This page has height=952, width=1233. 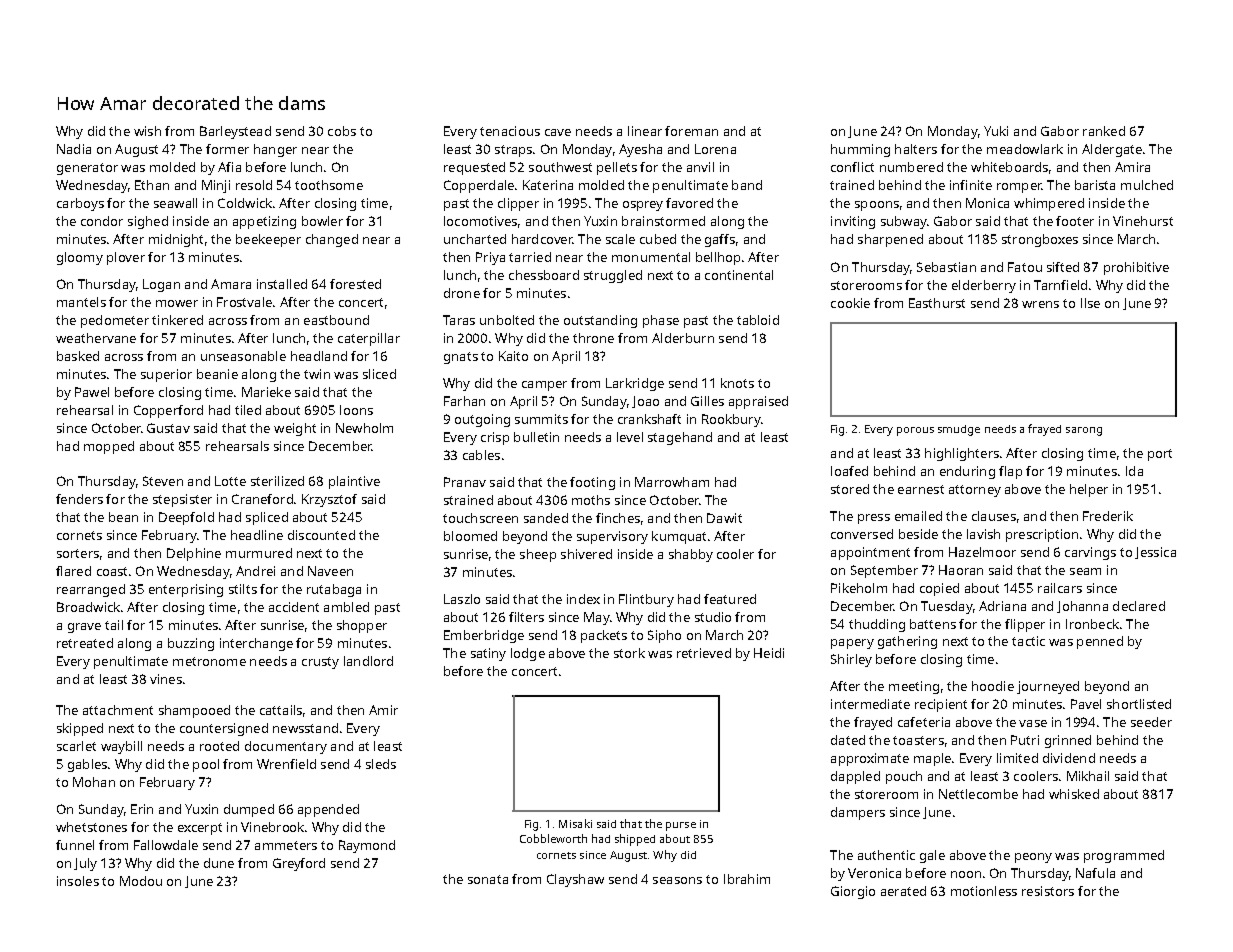 I want to click on programmed, so click(x=1124, y=856).
